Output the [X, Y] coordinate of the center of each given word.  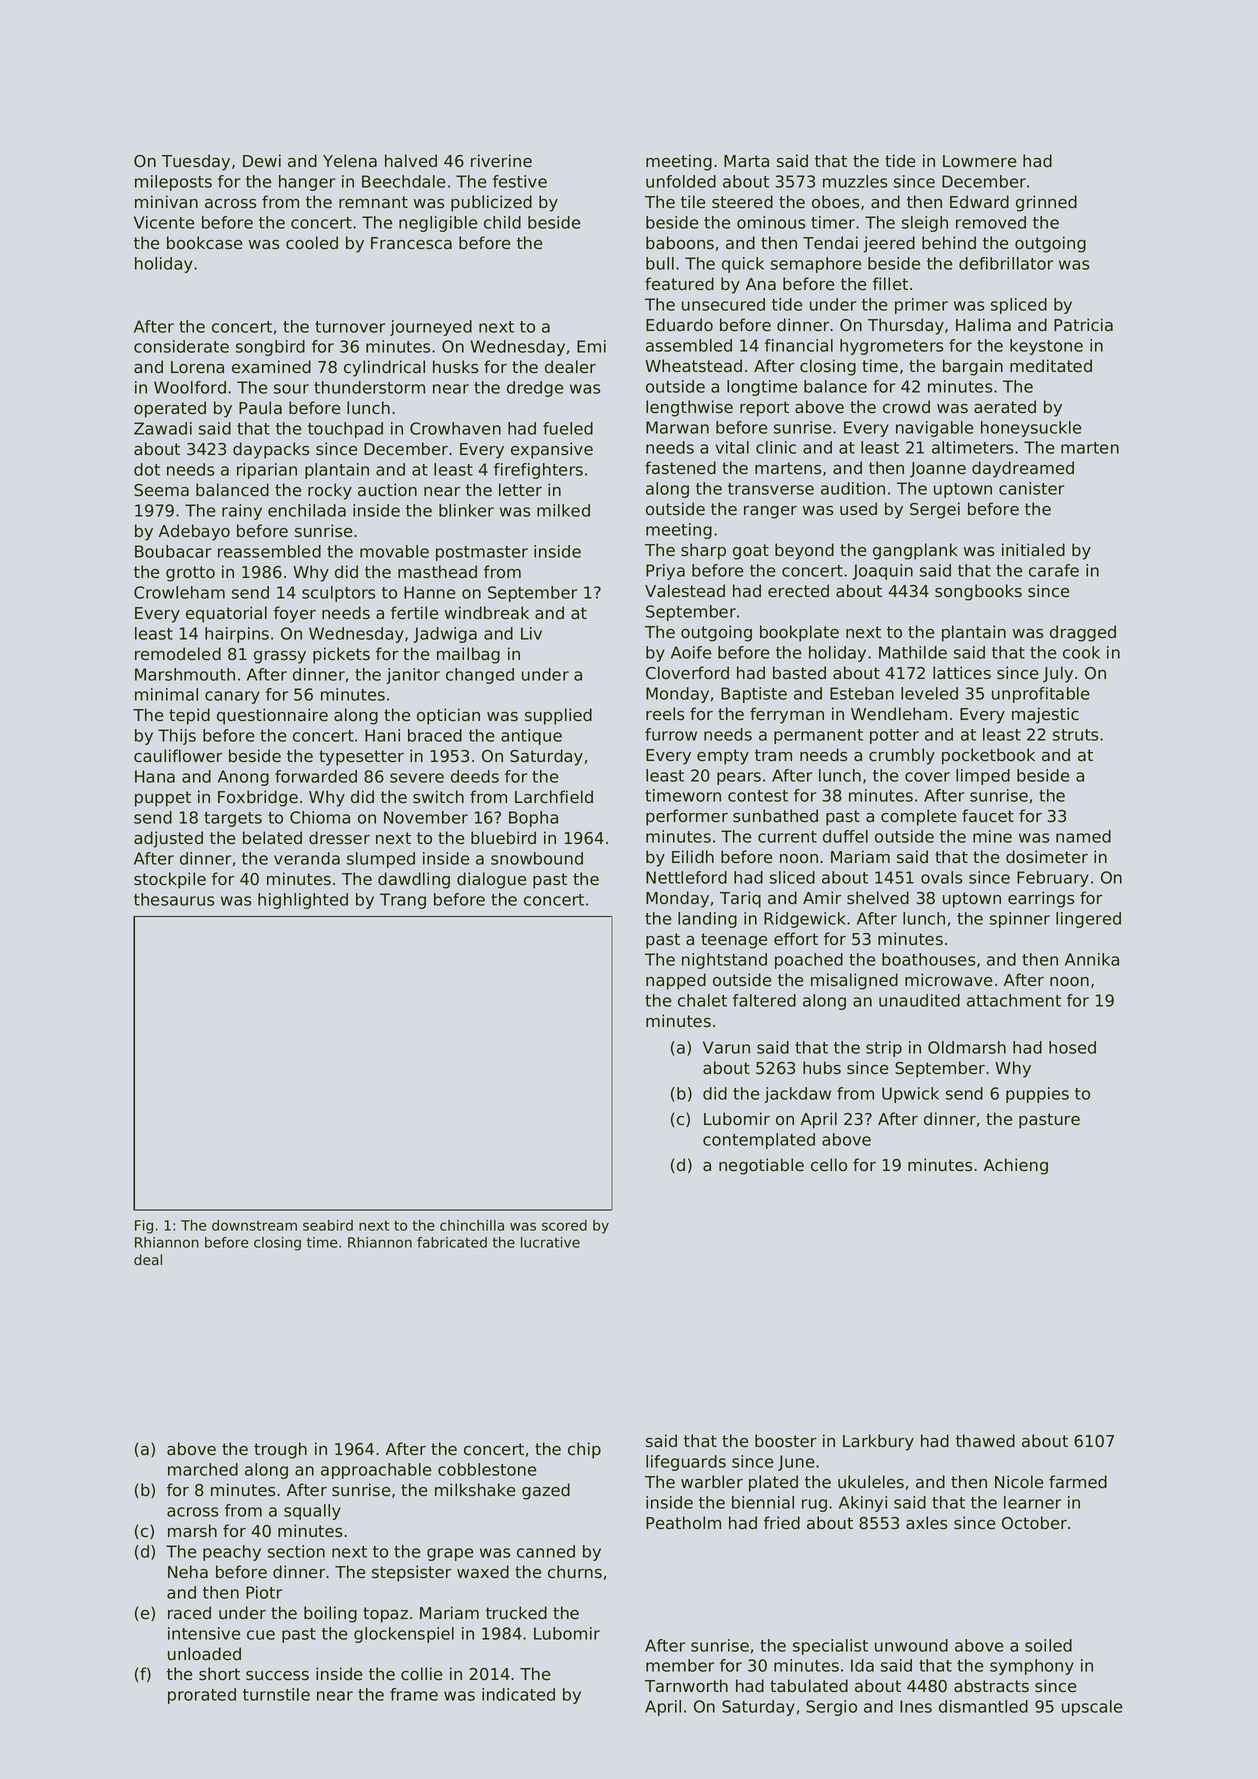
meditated [1051, 366]
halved [411, 161]
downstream [254, 1225]
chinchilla [472, 1225]
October [1034, 1523]
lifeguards [686, 1463]
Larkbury [878, 1442]
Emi [591, 346]
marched [203, 1469]
